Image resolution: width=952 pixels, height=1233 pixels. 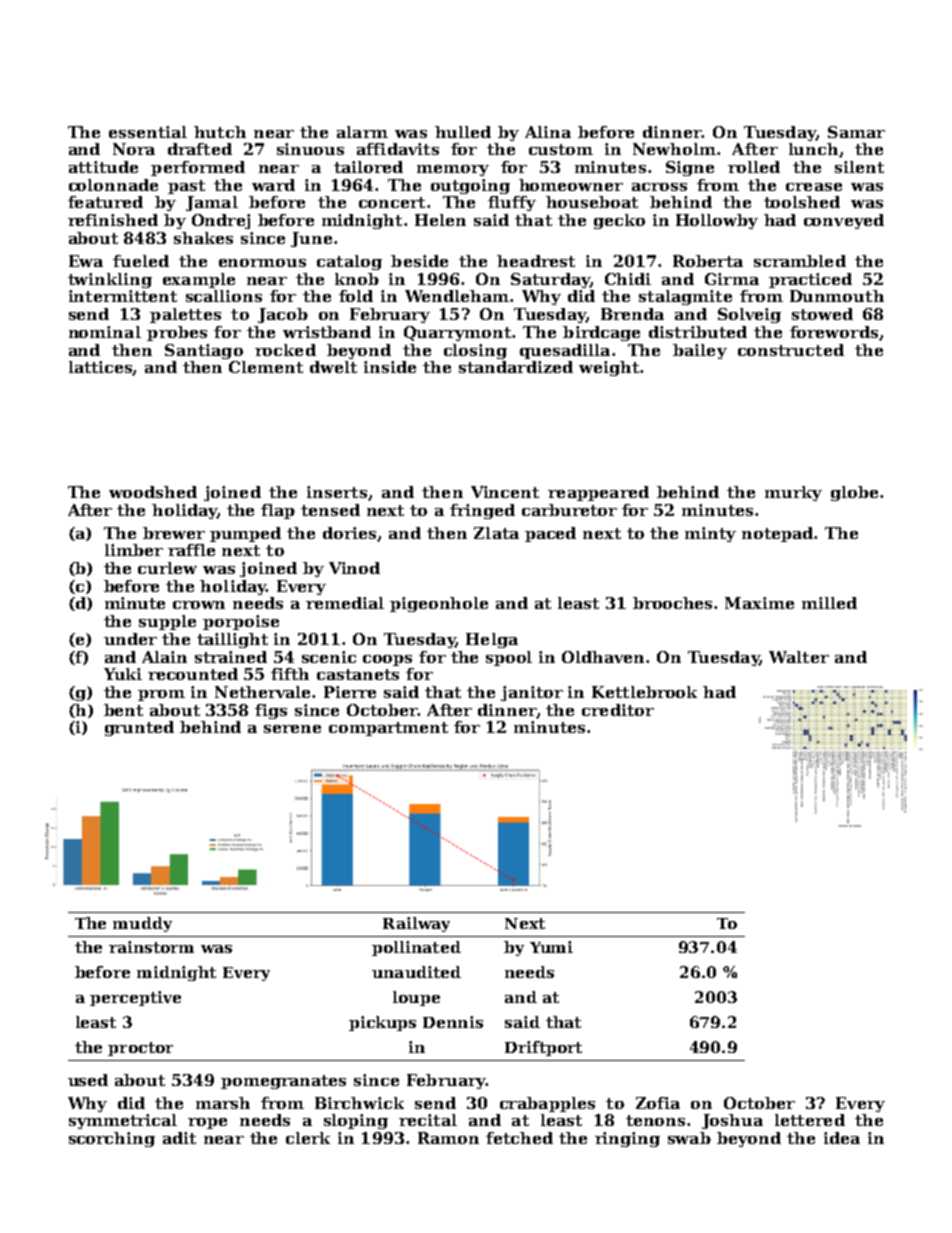 I want to click on lettered, so click(x=810, y=1120).
